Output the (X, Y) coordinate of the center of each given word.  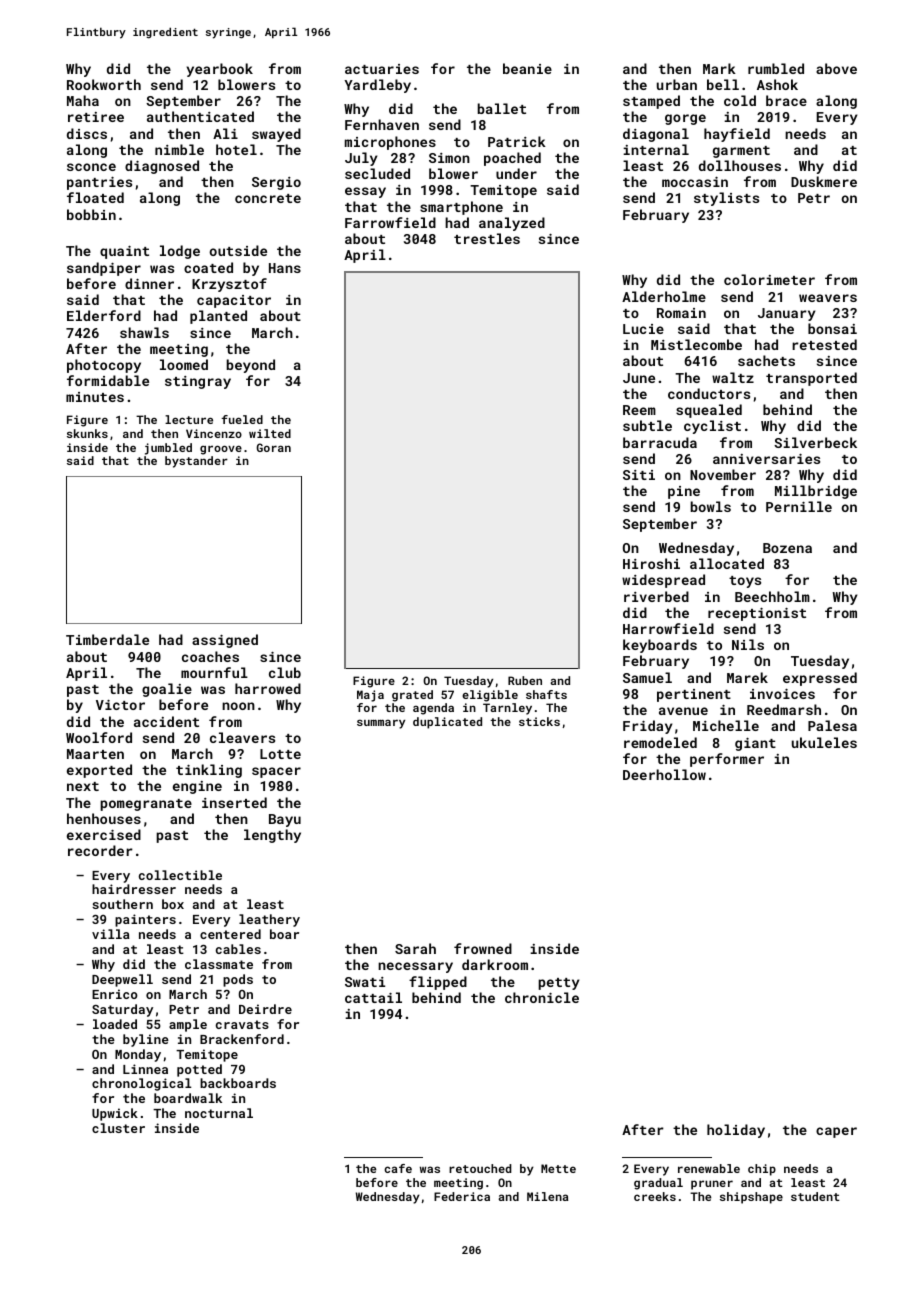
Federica (462, 1196)
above (836, 68)
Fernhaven (382, 124)
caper (836, 1132)
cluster (118, 1128)
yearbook (219, 70)
